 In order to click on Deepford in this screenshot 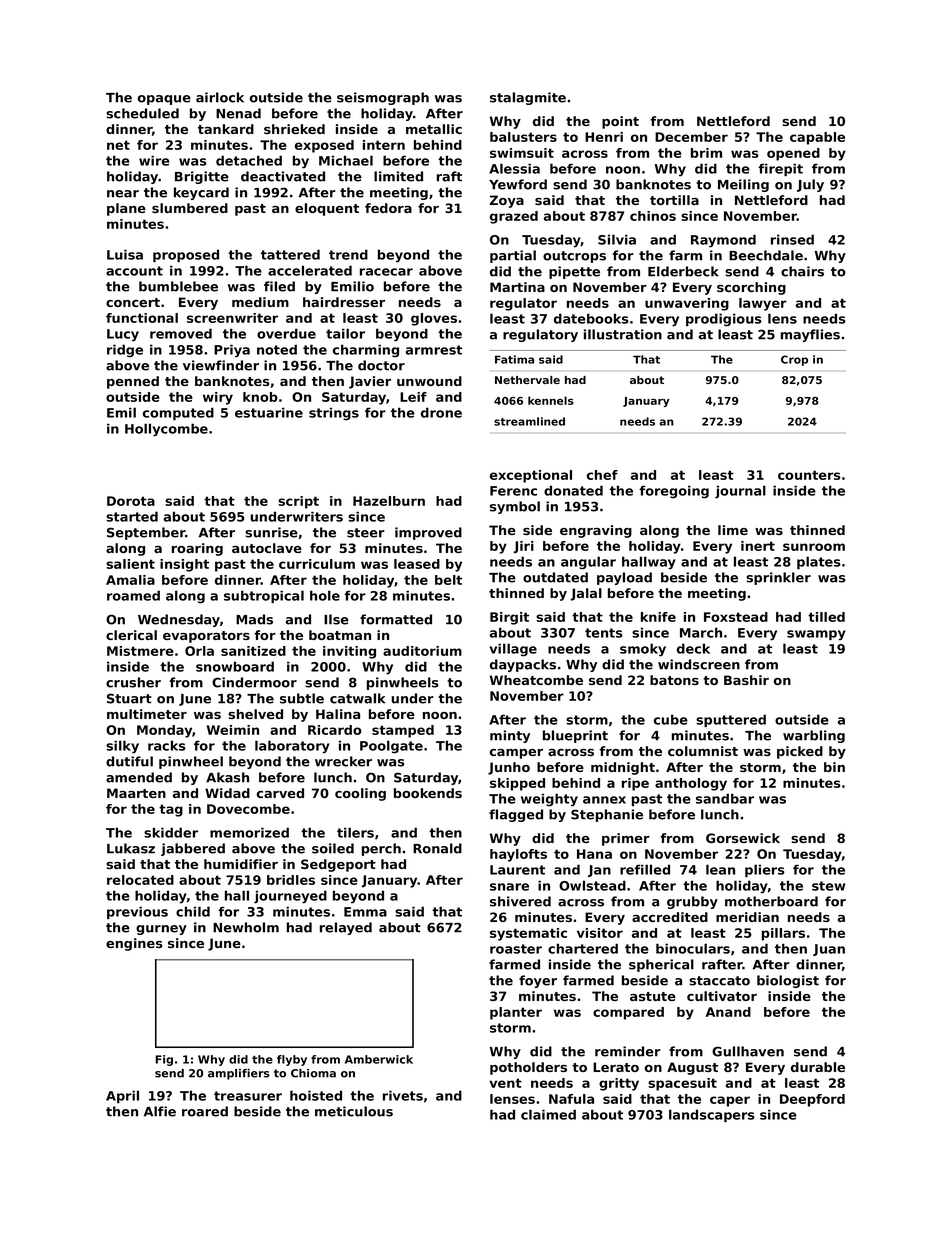, I will do `click(812, 1100)`.
